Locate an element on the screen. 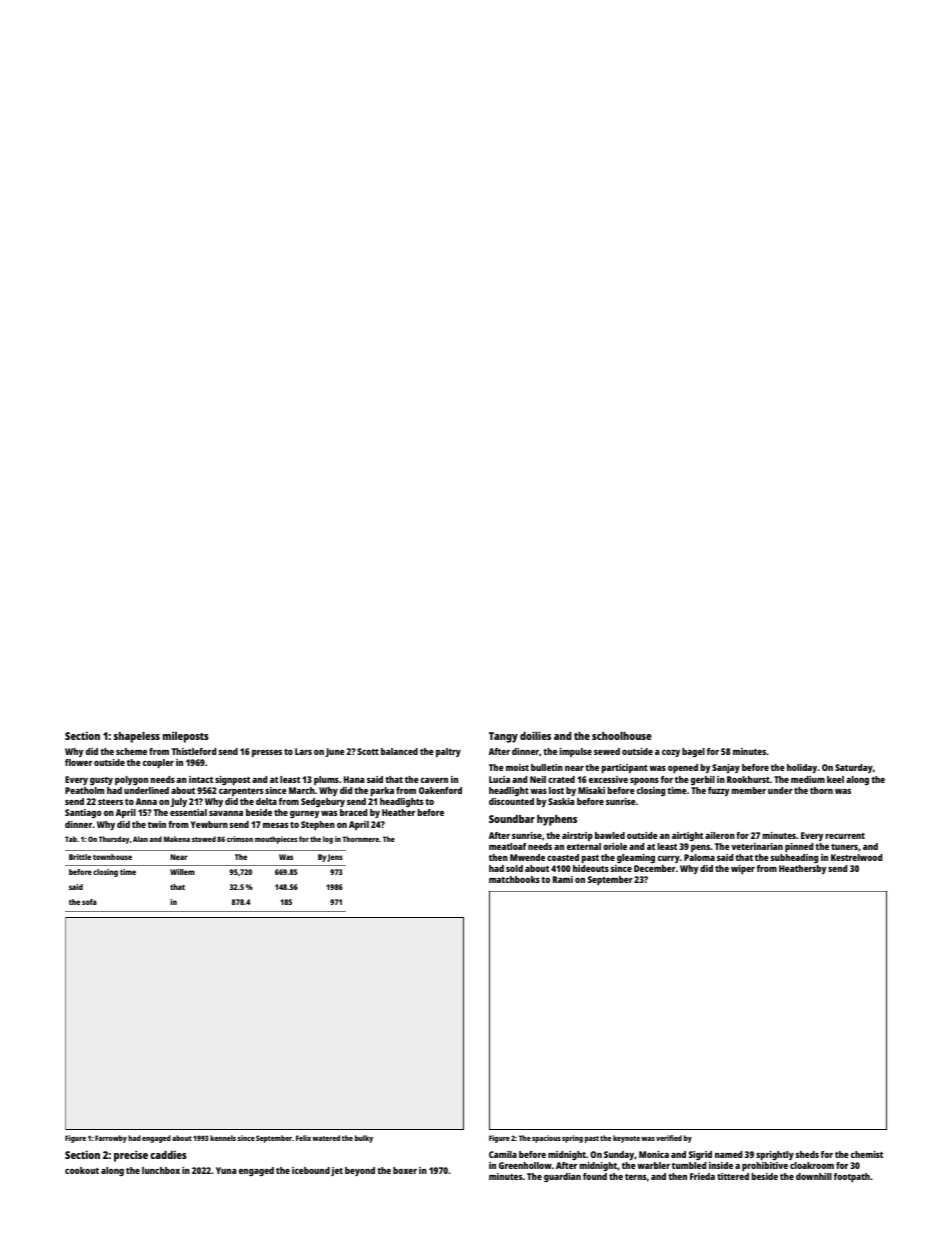 The height and width of the screenshot is (1233, 952). spacious is located at coordinates (546, 1139).
